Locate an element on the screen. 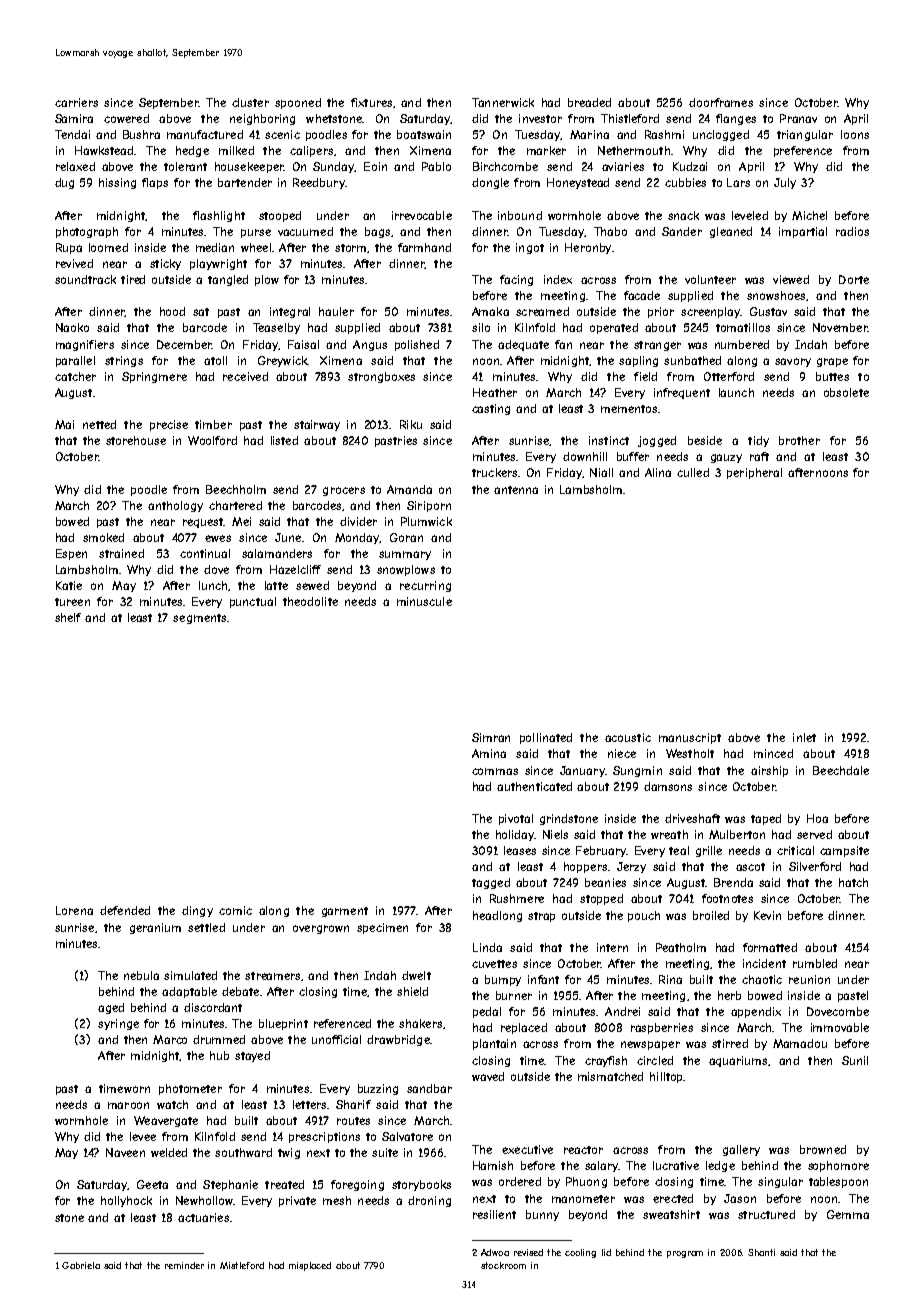 This screenshot has width=924, height=1308. pedal is located at coordinates (487, 1012).
